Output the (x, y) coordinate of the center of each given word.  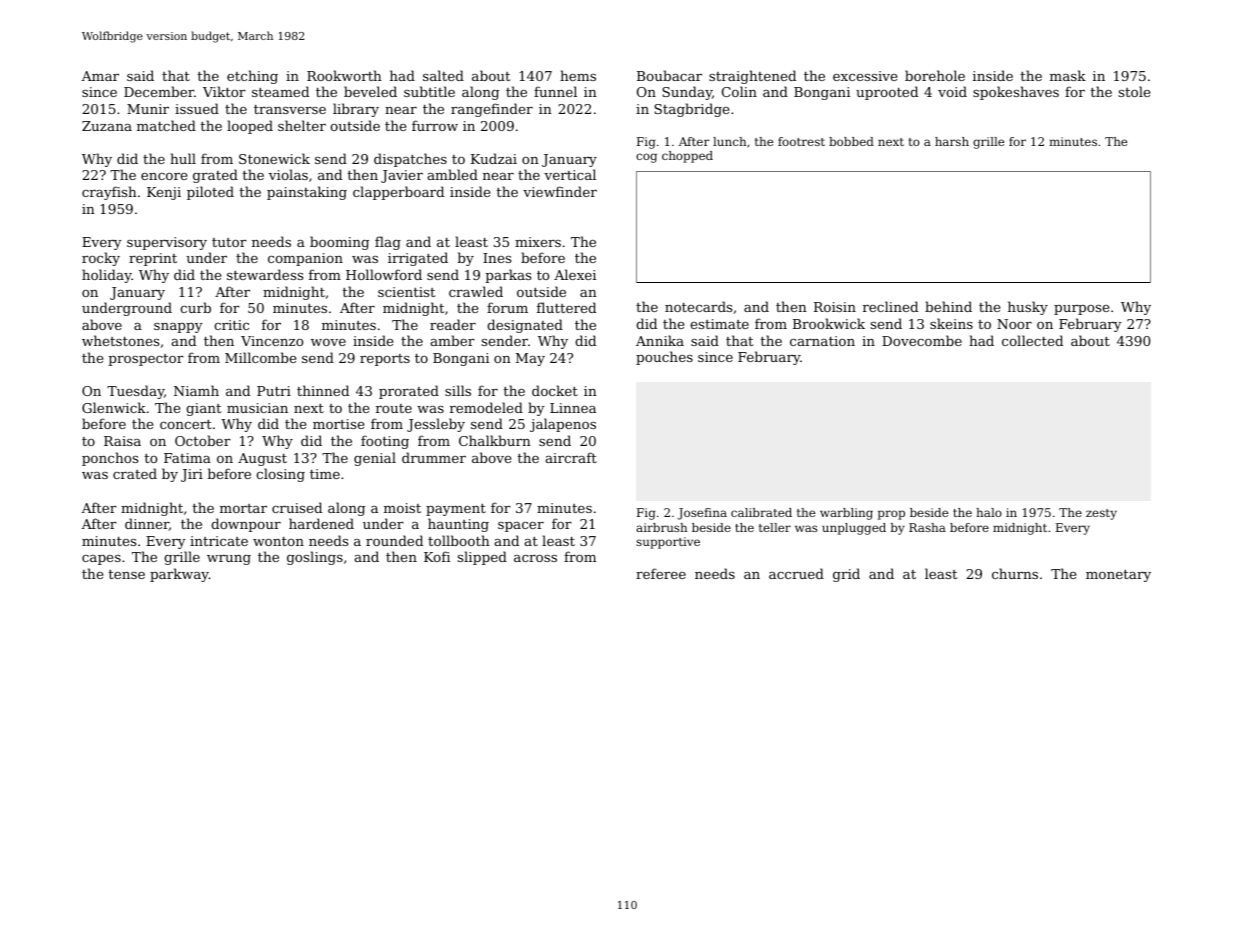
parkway (179, 575)
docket (555, 390)
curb (195, 307)
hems (578, 75)
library (356, 110)
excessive (865, 76)
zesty (1101, 514)
